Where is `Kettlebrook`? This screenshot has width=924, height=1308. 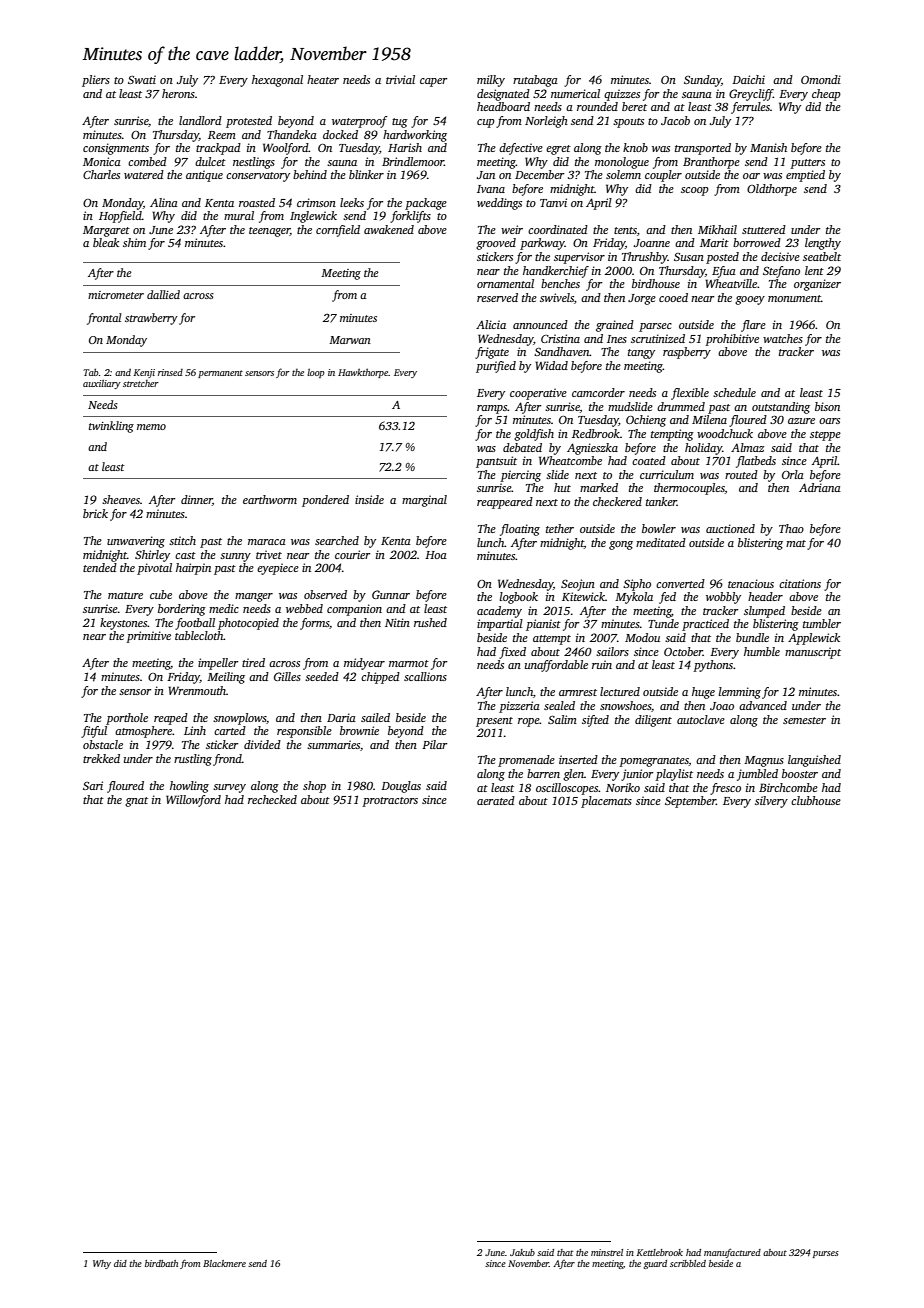 Kettlebrook is located at coordinates (660, 1252).
